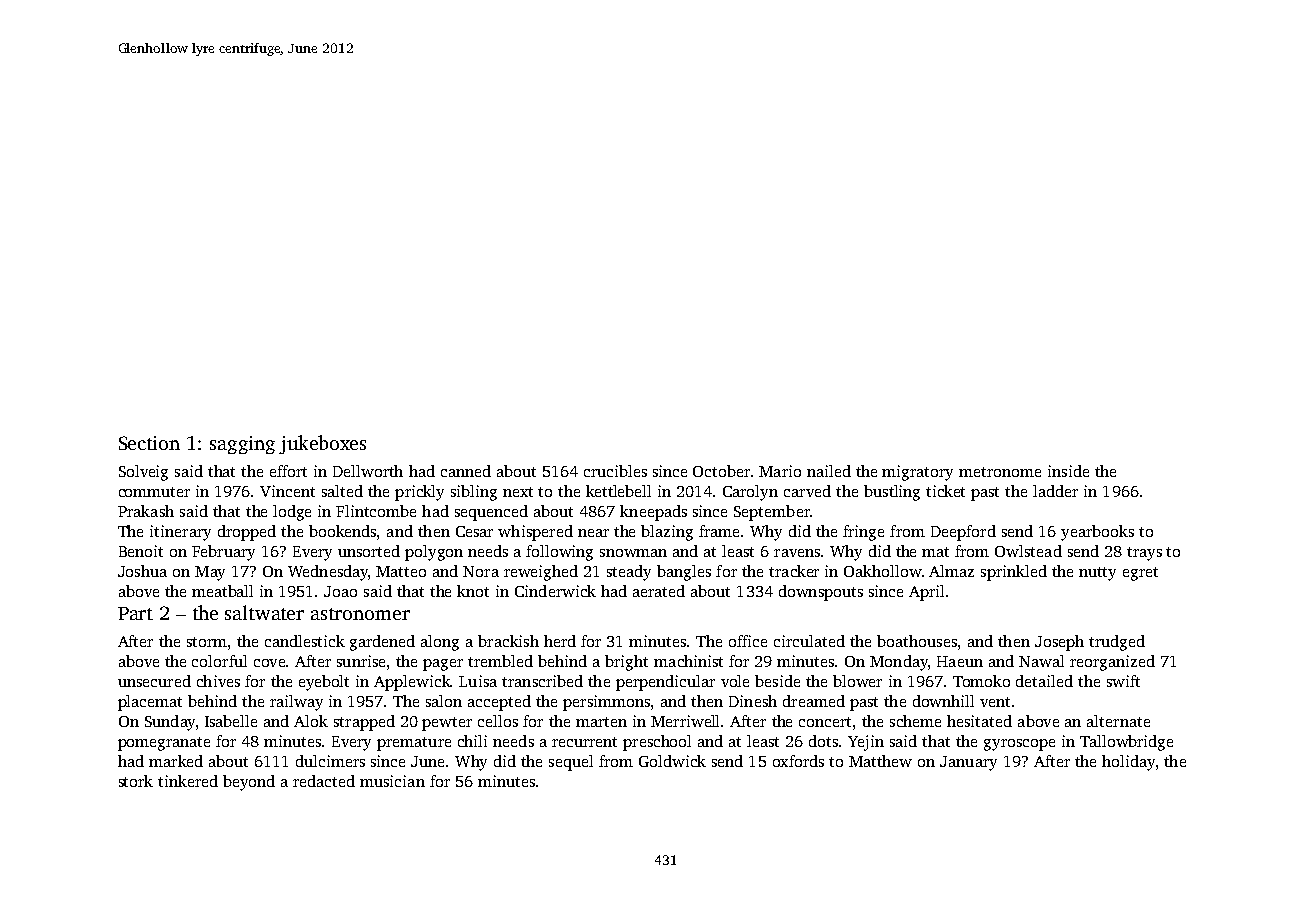  I want to click on alternate, so click(1118, 721).
